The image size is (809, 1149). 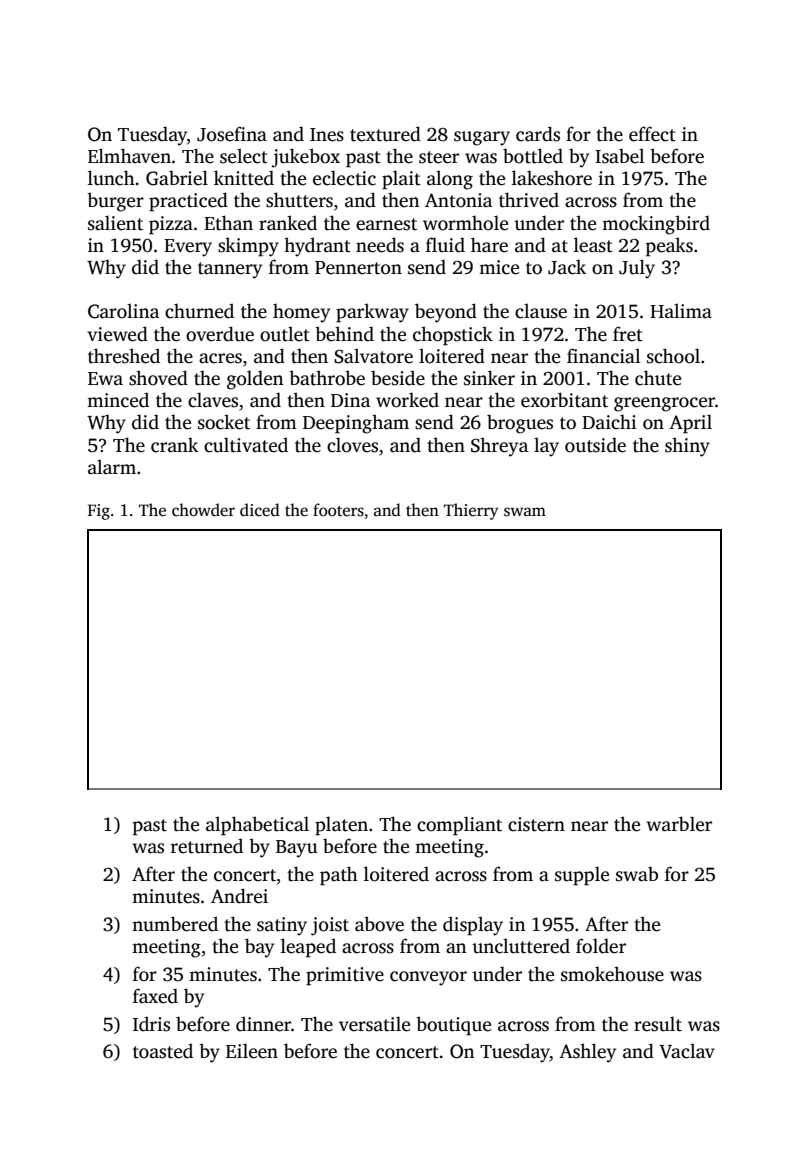 What do you see at coordinates (155, 996) in the image?
I see `faxed` at bounding box center [155, 996].
